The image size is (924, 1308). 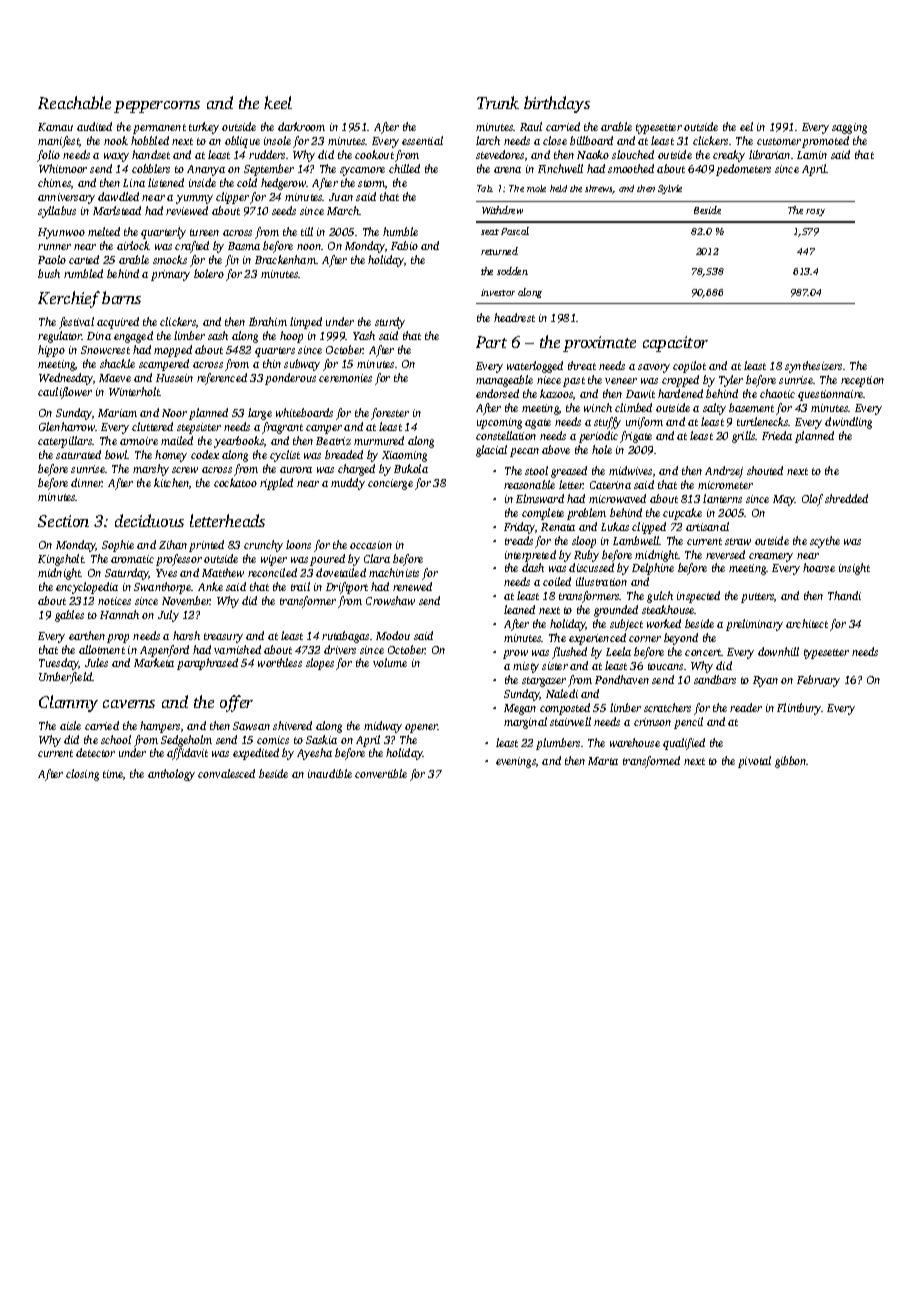 I want to click on permanent, so click(x=159, y=129).
